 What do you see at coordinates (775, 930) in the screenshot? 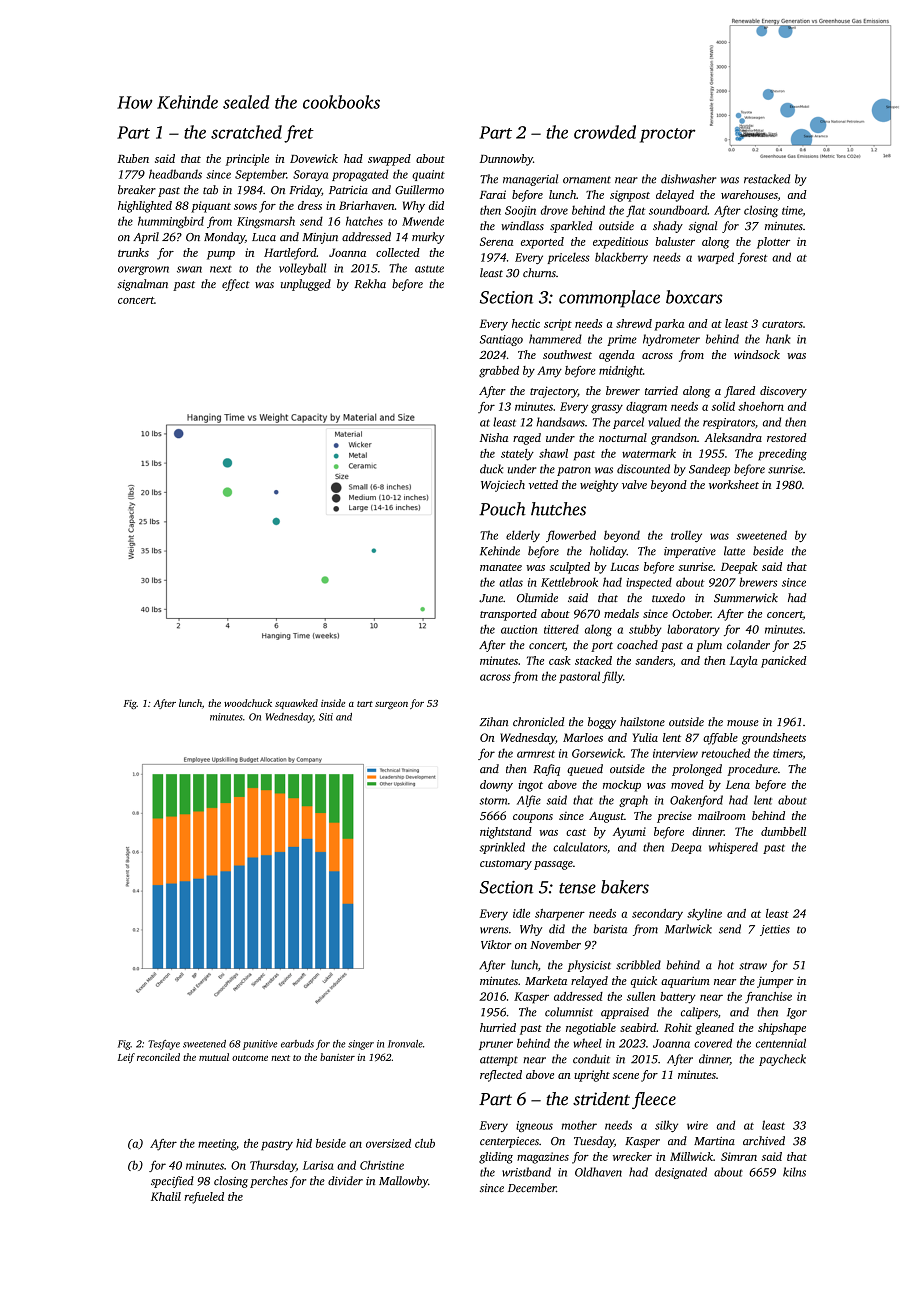
I see `jetties` at bounding box center [775, 930].
